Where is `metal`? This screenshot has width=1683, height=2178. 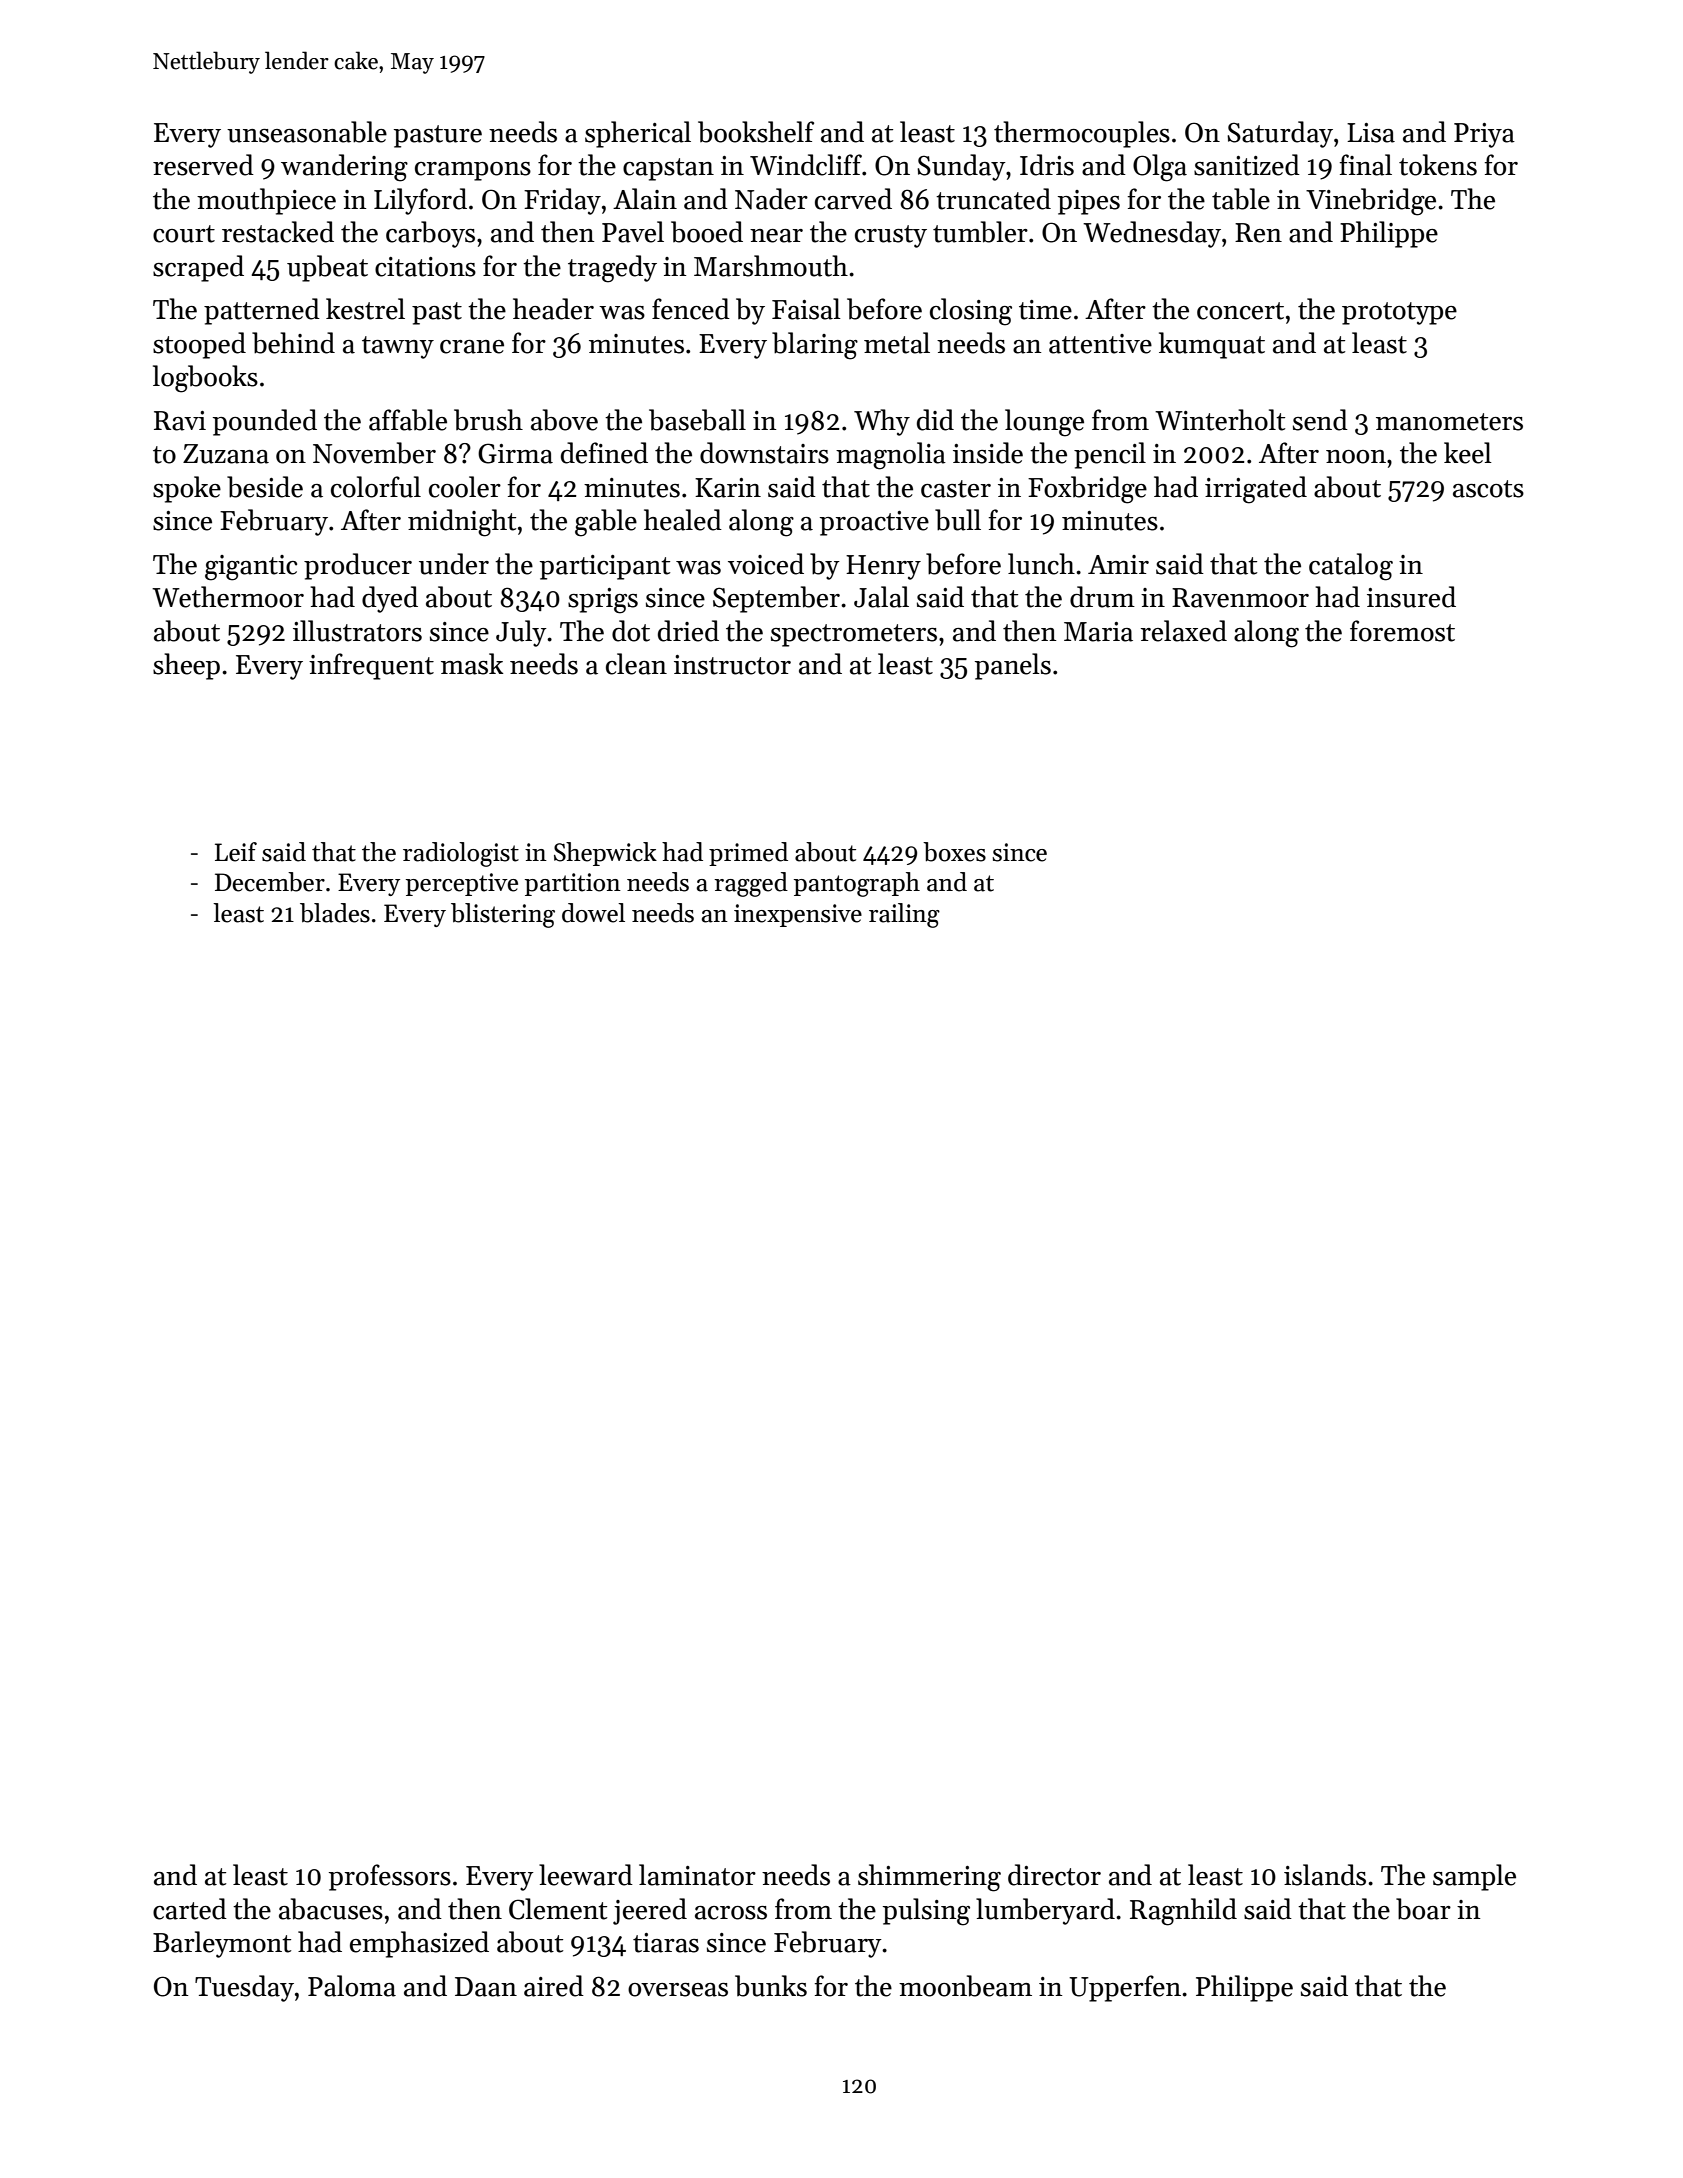 metal is located at coordinates (897, 343).
